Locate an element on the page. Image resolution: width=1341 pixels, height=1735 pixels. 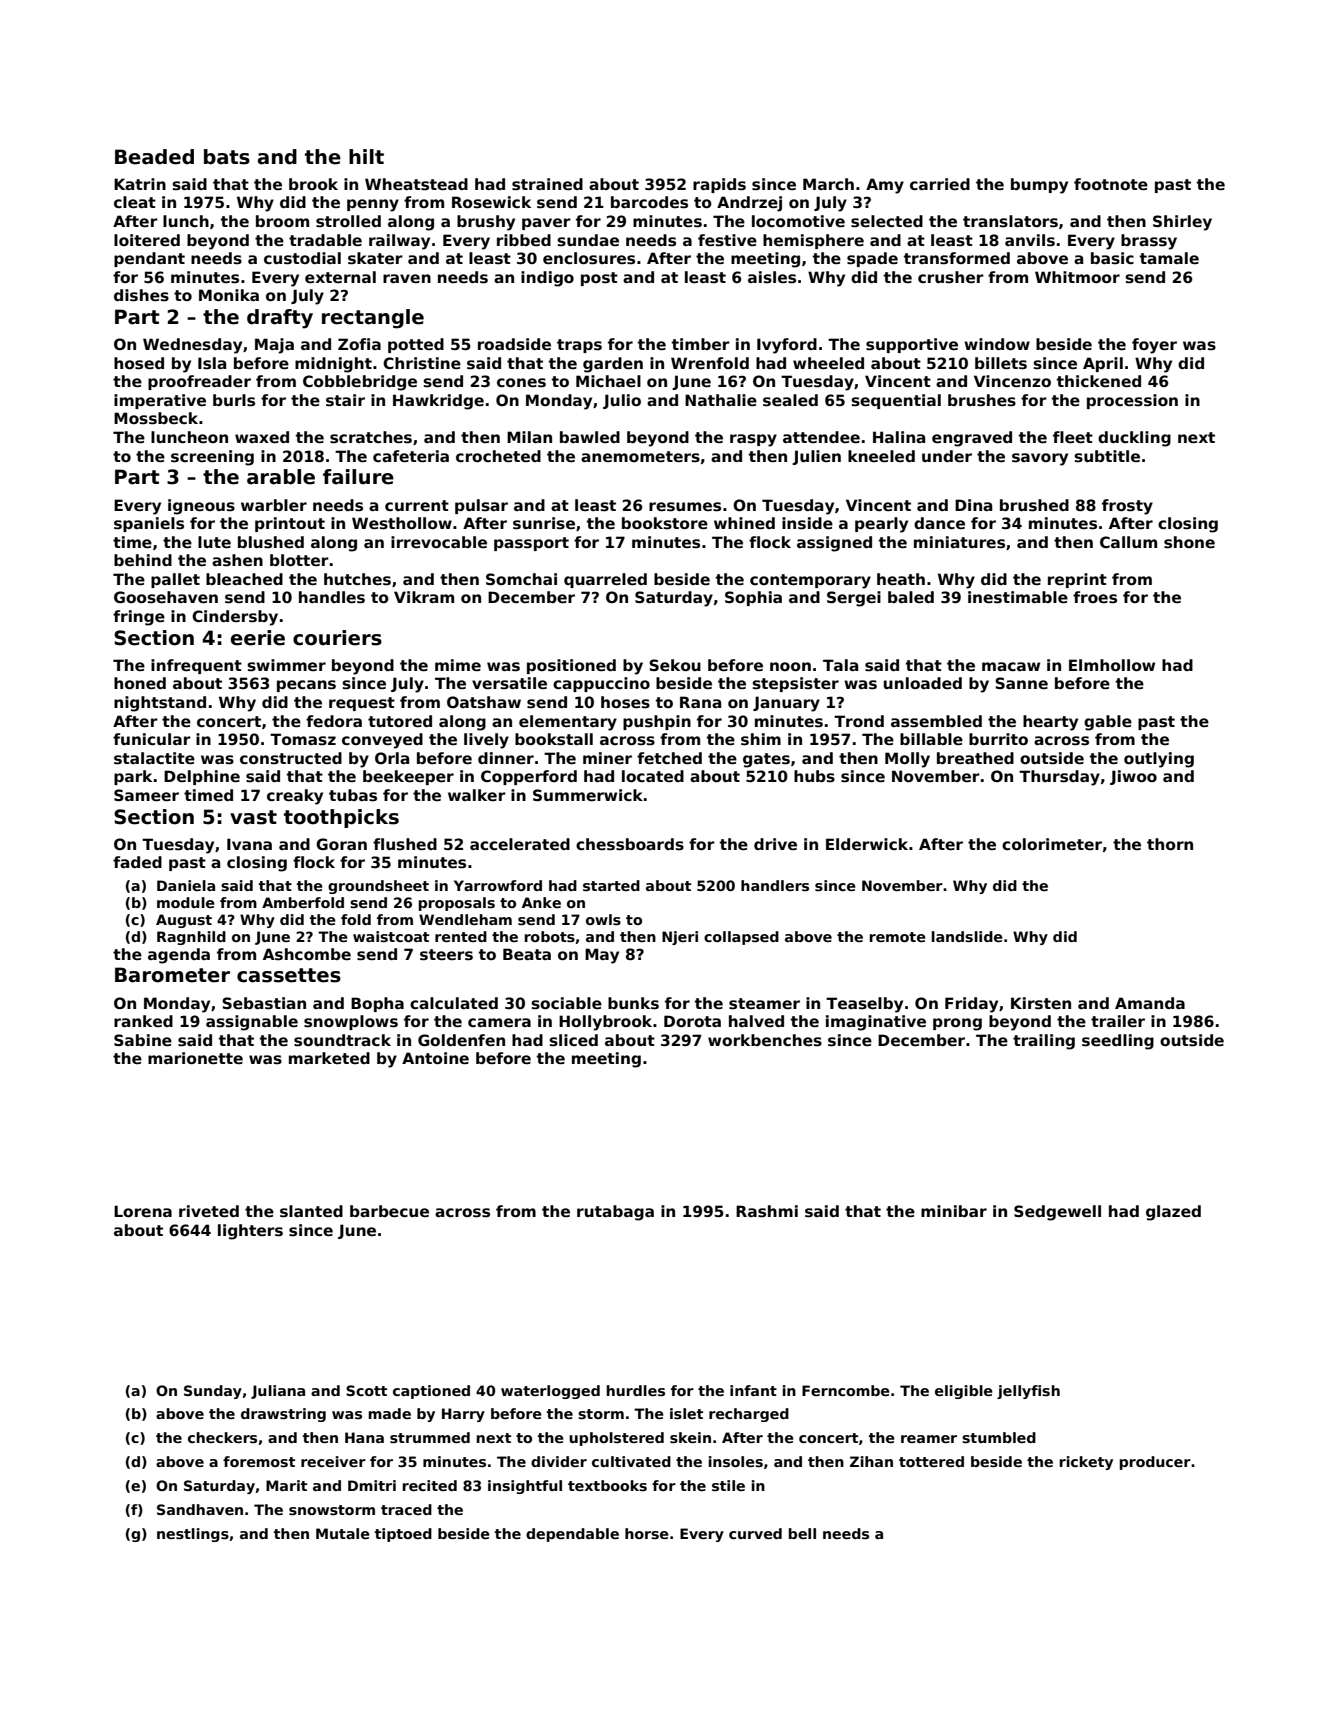
bell is located at coordinates (802, 1533).
